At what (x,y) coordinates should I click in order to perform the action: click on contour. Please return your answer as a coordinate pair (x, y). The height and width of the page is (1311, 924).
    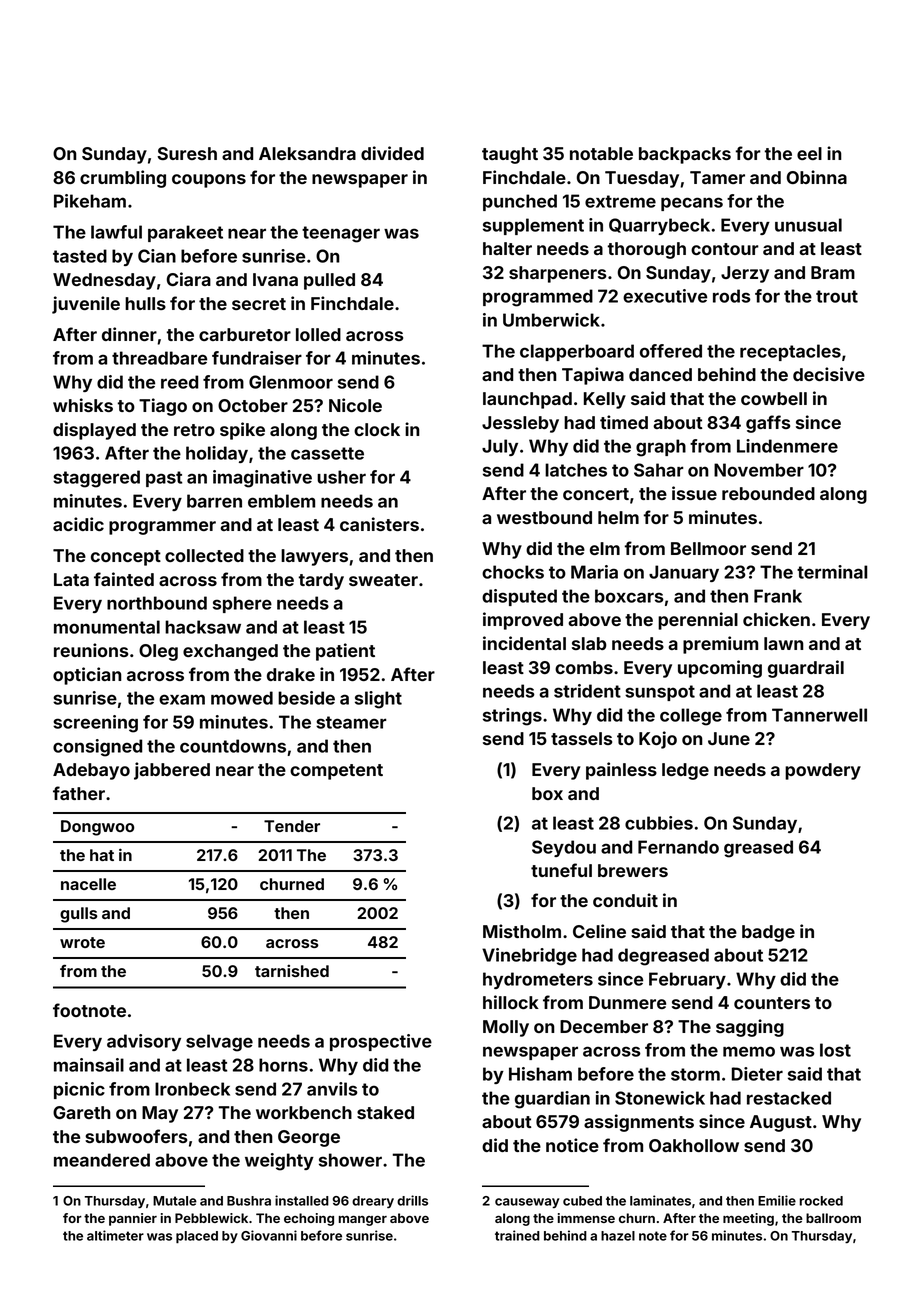
    Looking at the image, I should click on (725, 249).
